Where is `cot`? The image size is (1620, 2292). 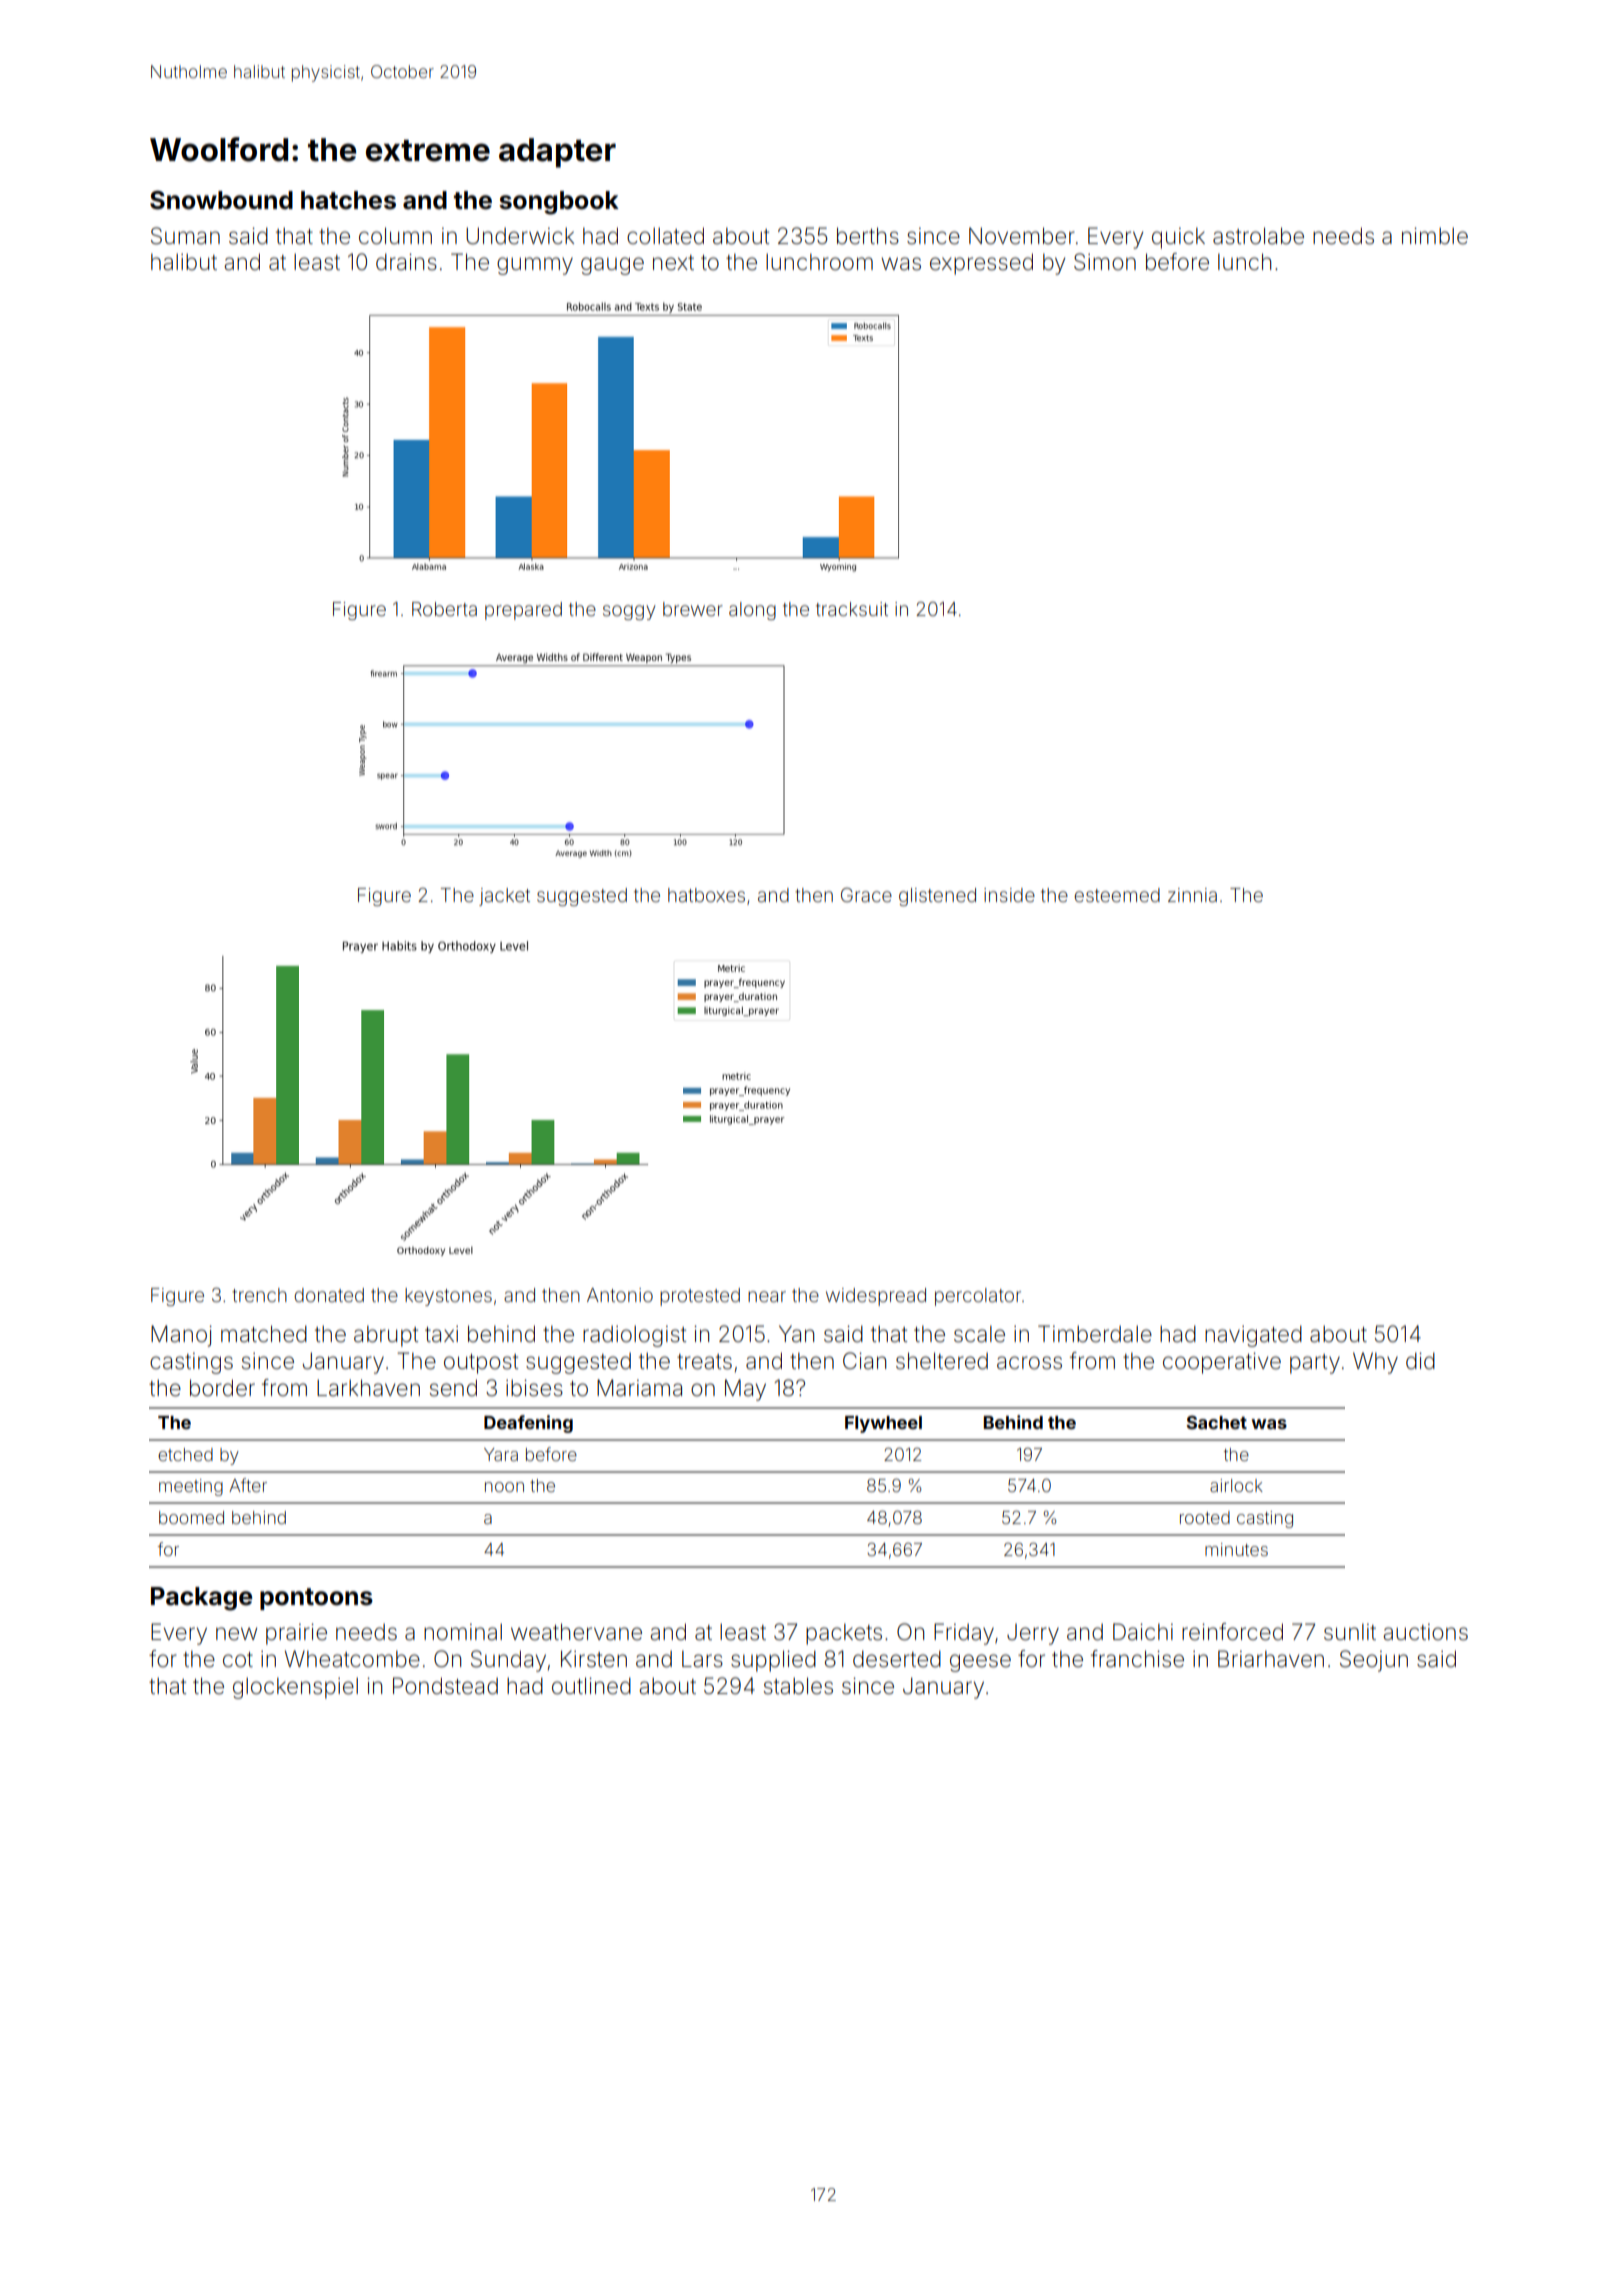
cot is located at coordinates (238, 1659).
